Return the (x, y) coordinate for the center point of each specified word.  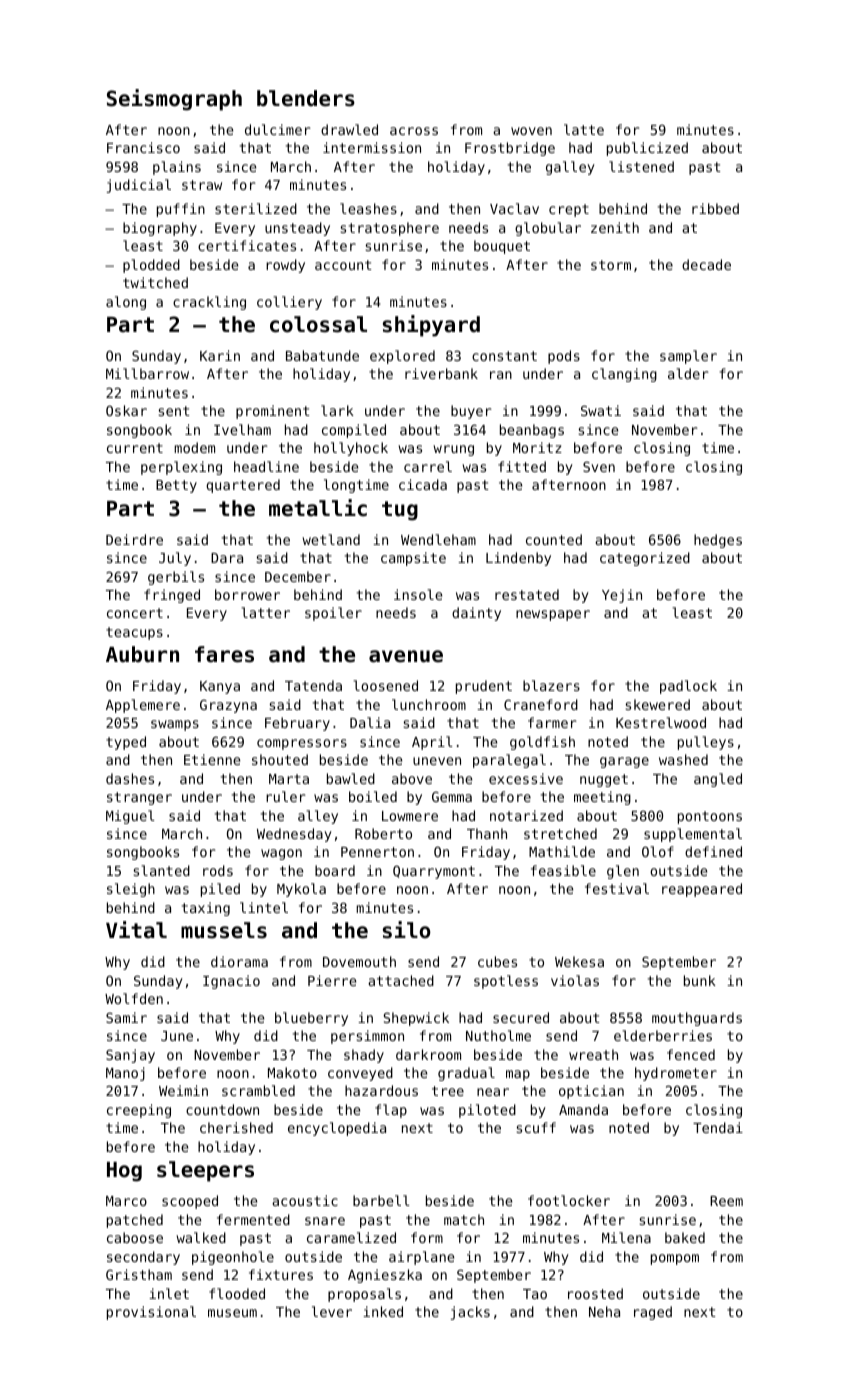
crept (569, 210)
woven (531, 131)
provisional (151, 1313)
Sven (599, 466)
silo (407, 930)
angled (718, 780)
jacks (470, 1313)
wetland (331, 539)
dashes (130, 778)
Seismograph (174, 100)
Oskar (126, 410)
